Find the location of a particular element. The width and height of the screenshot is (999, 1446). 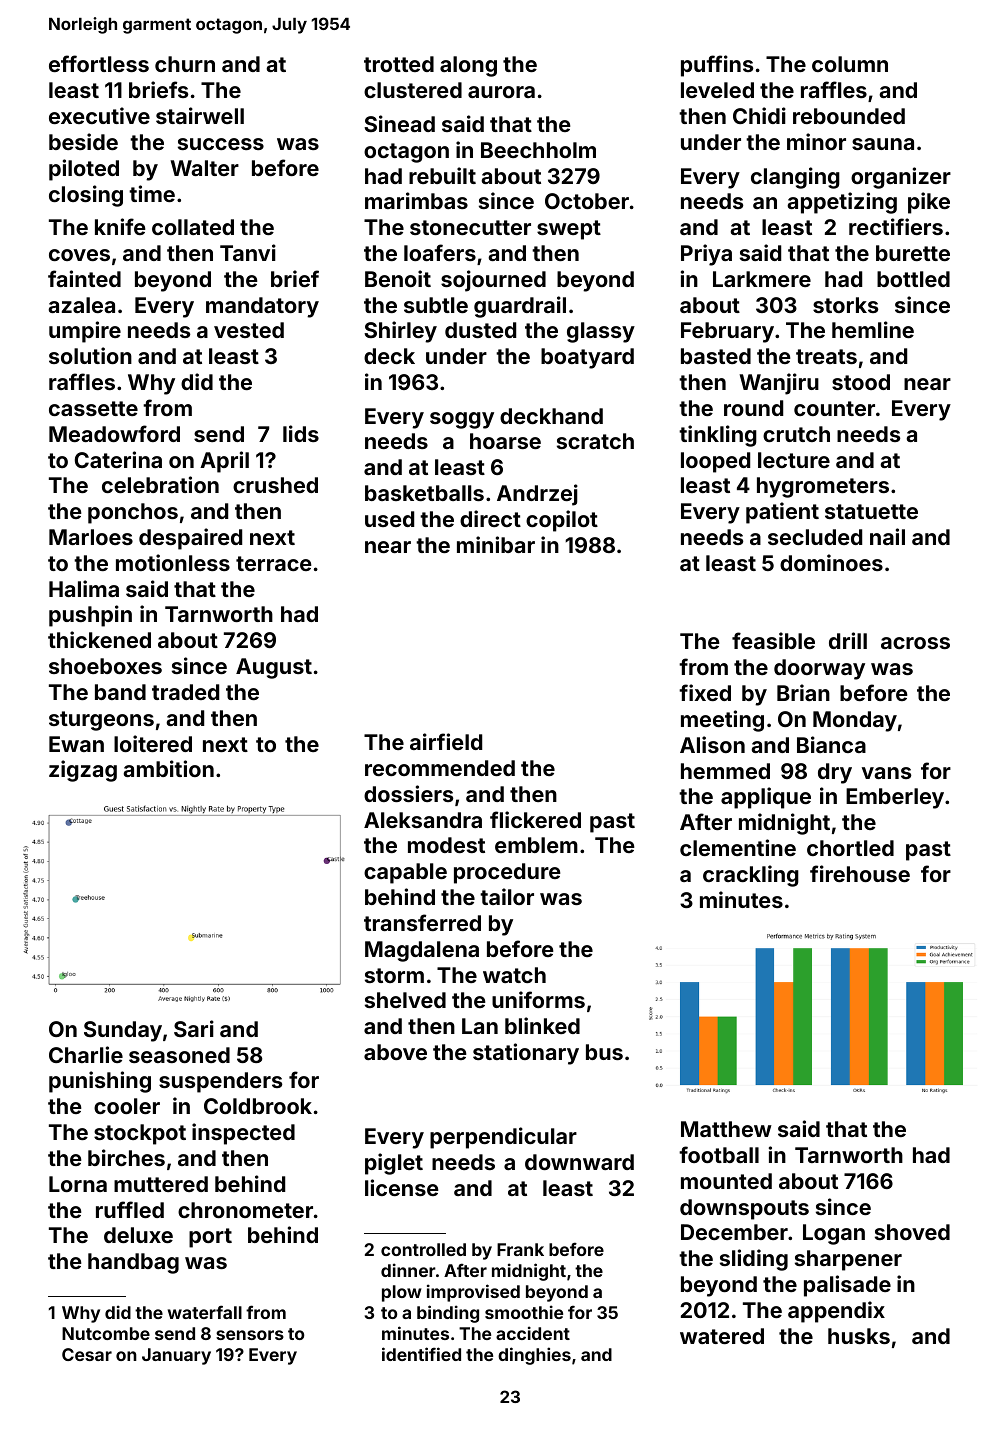

storm is located at coordinates (394, 975).
